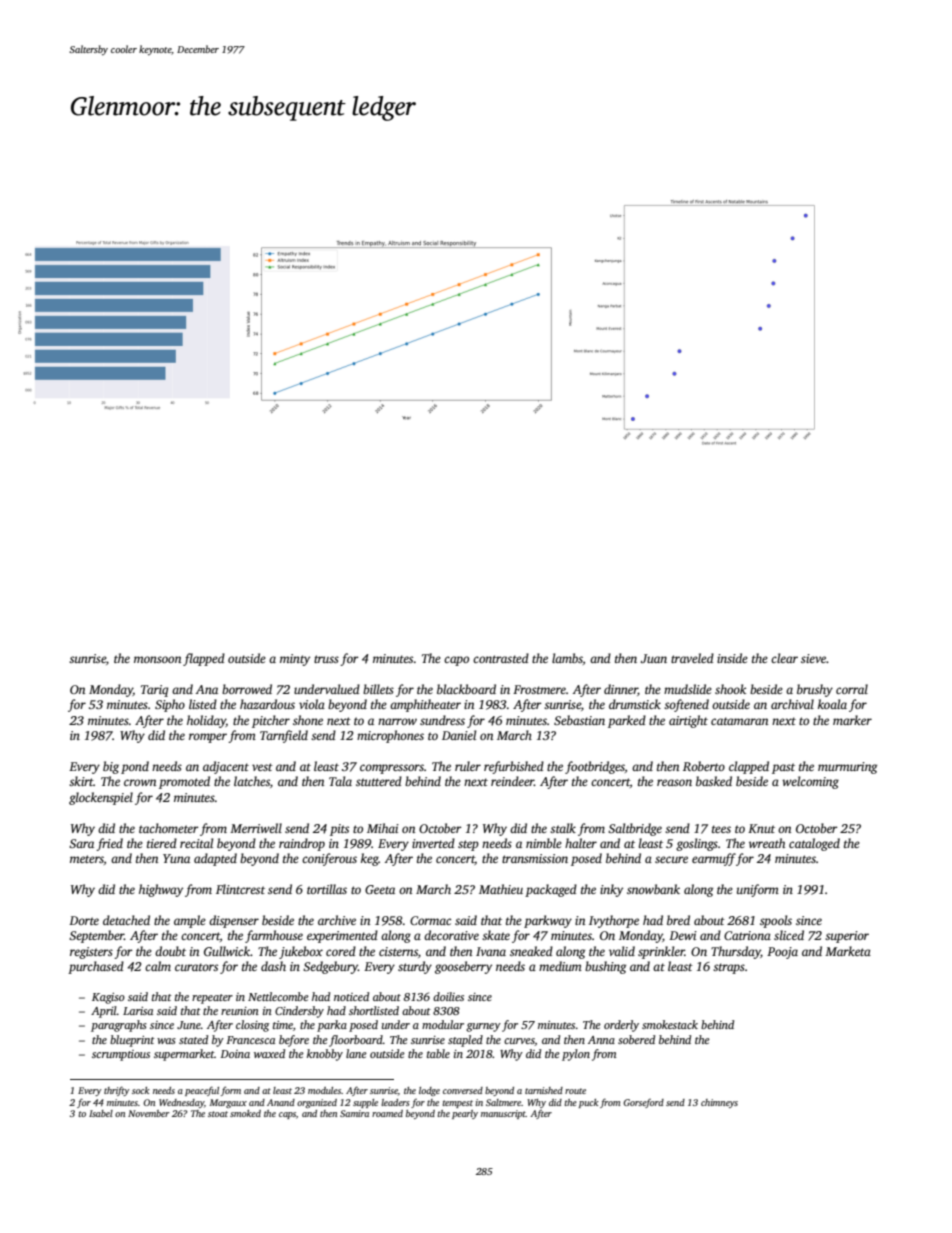  Describe the element at coordinates (563, 828) in the screenshot. I see `stalk` at that location.
